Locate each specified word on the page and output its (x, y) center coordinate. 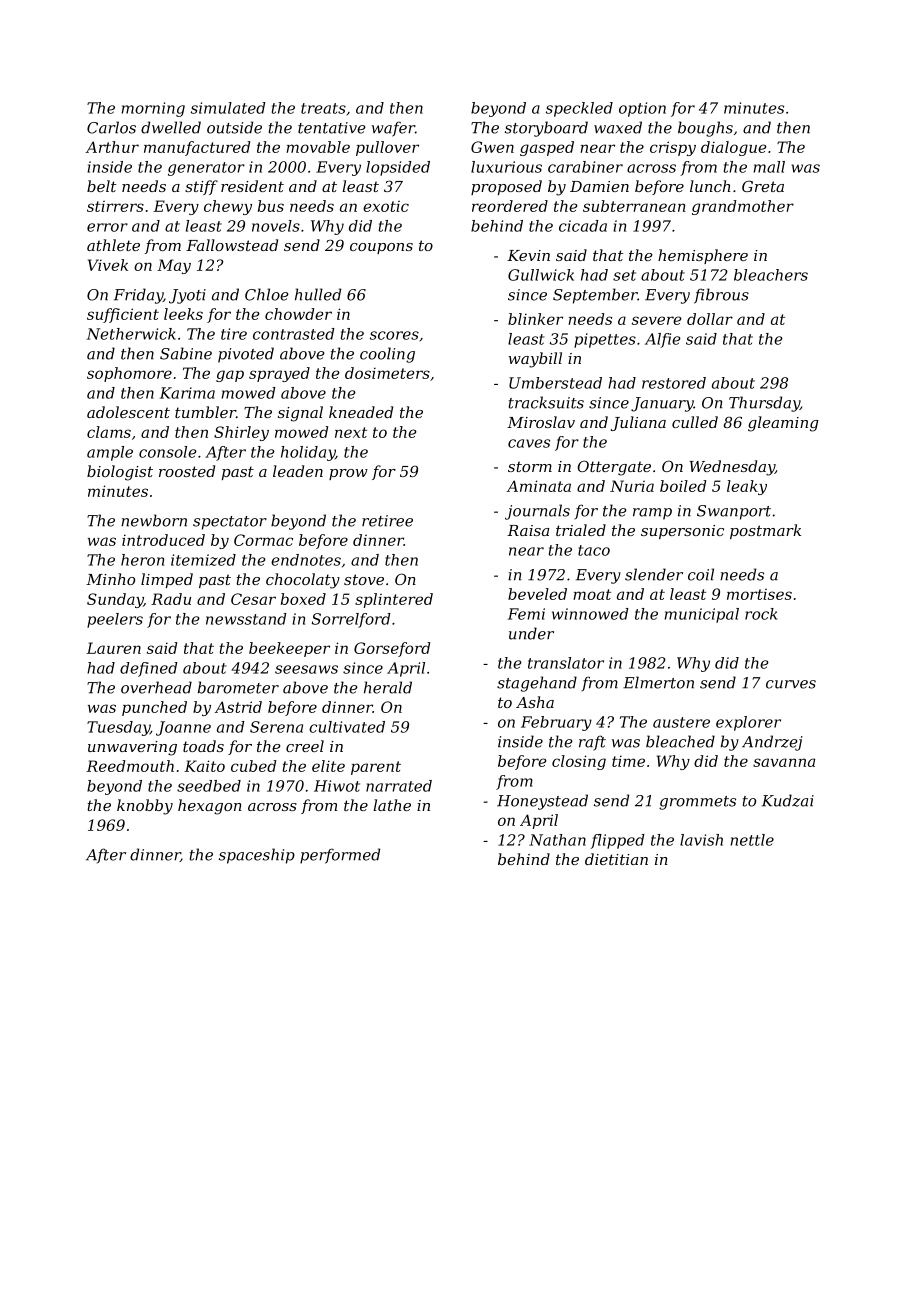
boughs (705, 129)
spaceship (257, 856)
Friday (138, 296)
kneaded (361, 412)
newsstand (246, 619)
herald (388, 687)
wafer (393, 129)
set (624, 275)
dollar (710, 319)
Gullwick (541, 275)
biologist (120, 473)
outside (234, 127)
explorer (748, 723)
